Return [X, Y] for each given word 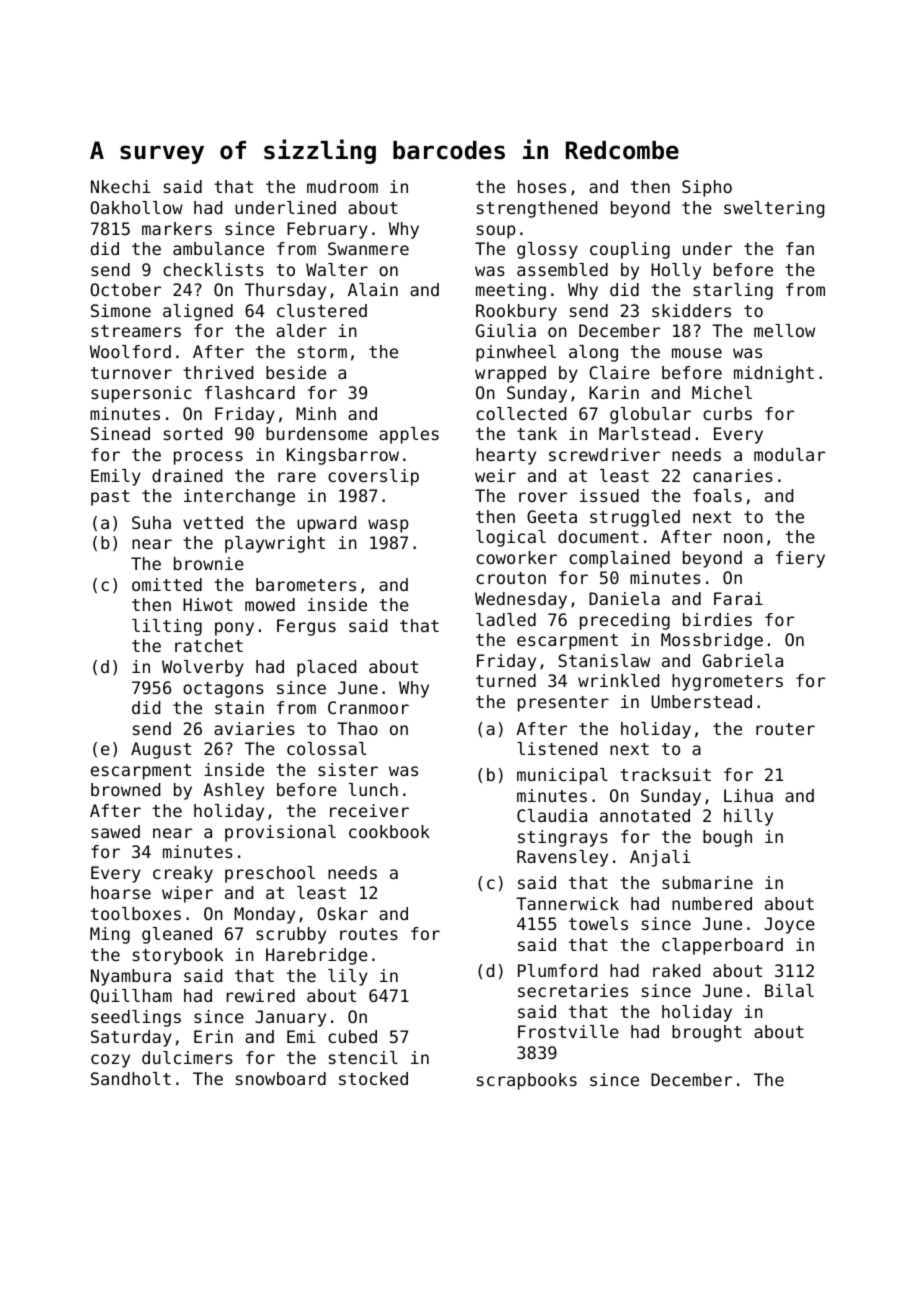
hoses [542, 186]
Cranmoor [368, 707]
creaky [183, 874]
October [125, 289]
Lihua [748, 795]
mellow [784, 330]
